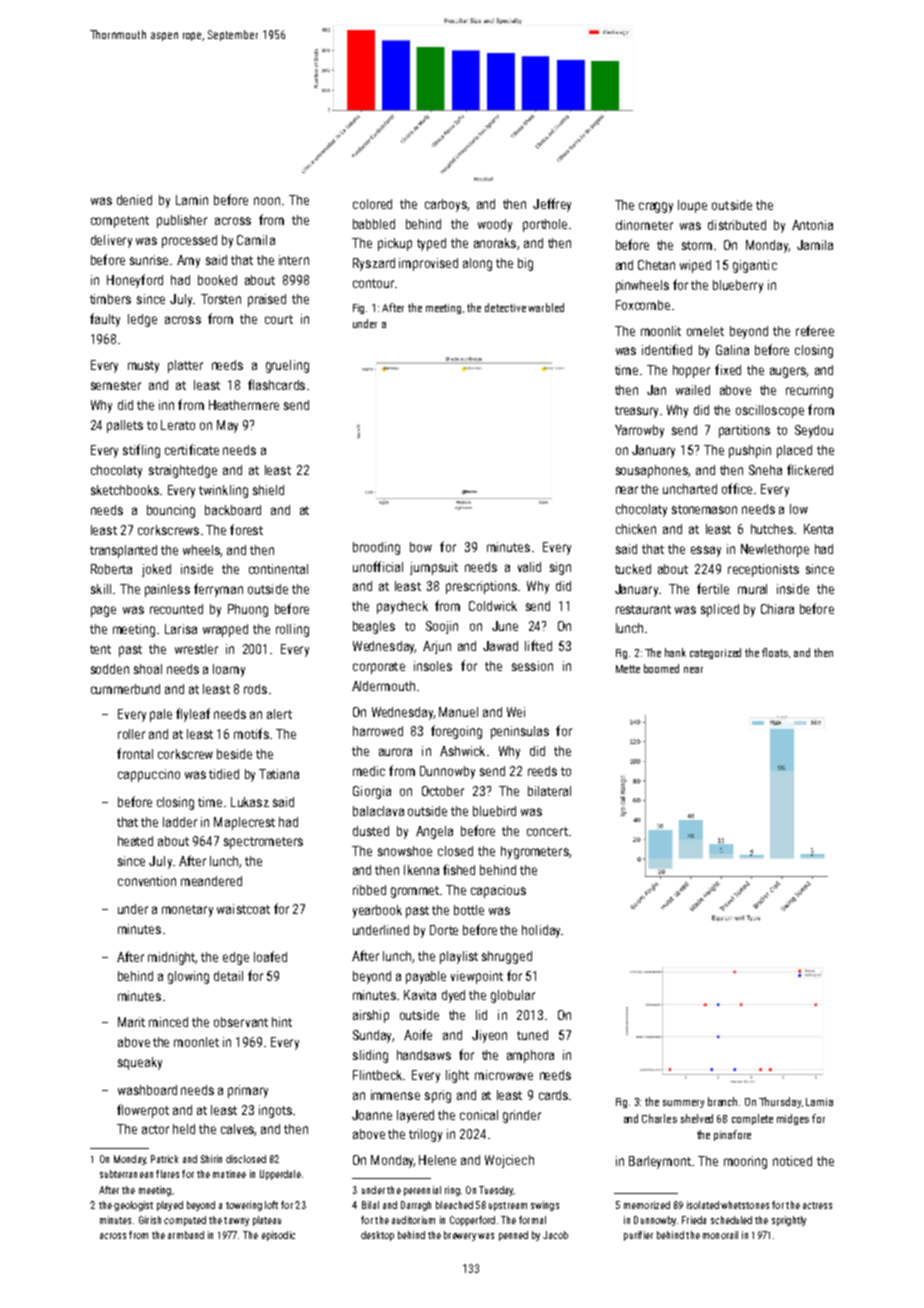  I want to click on branch, so click(722, 1101).
